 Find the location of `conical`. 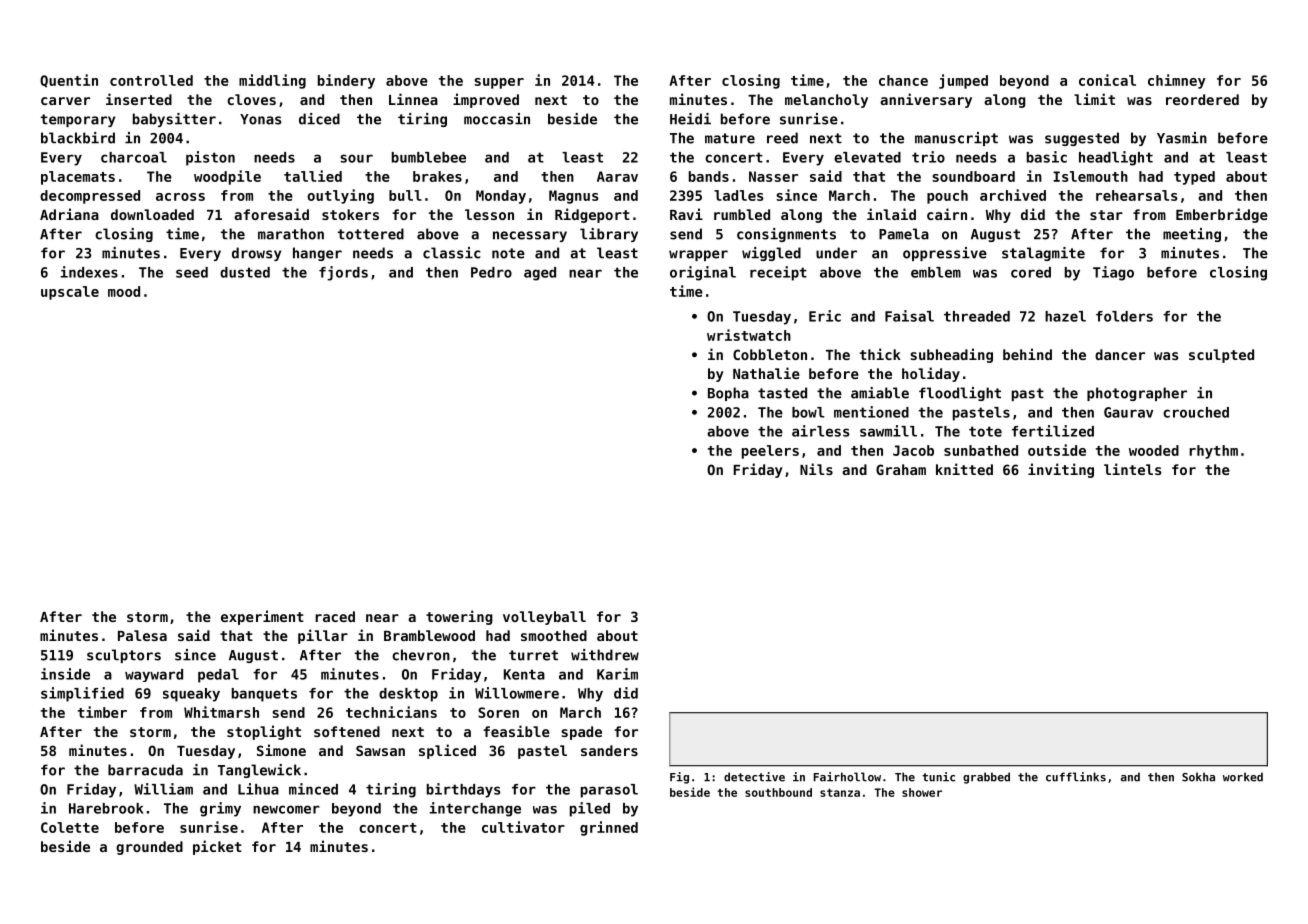

conical is located at coordinates (1107, 80).
